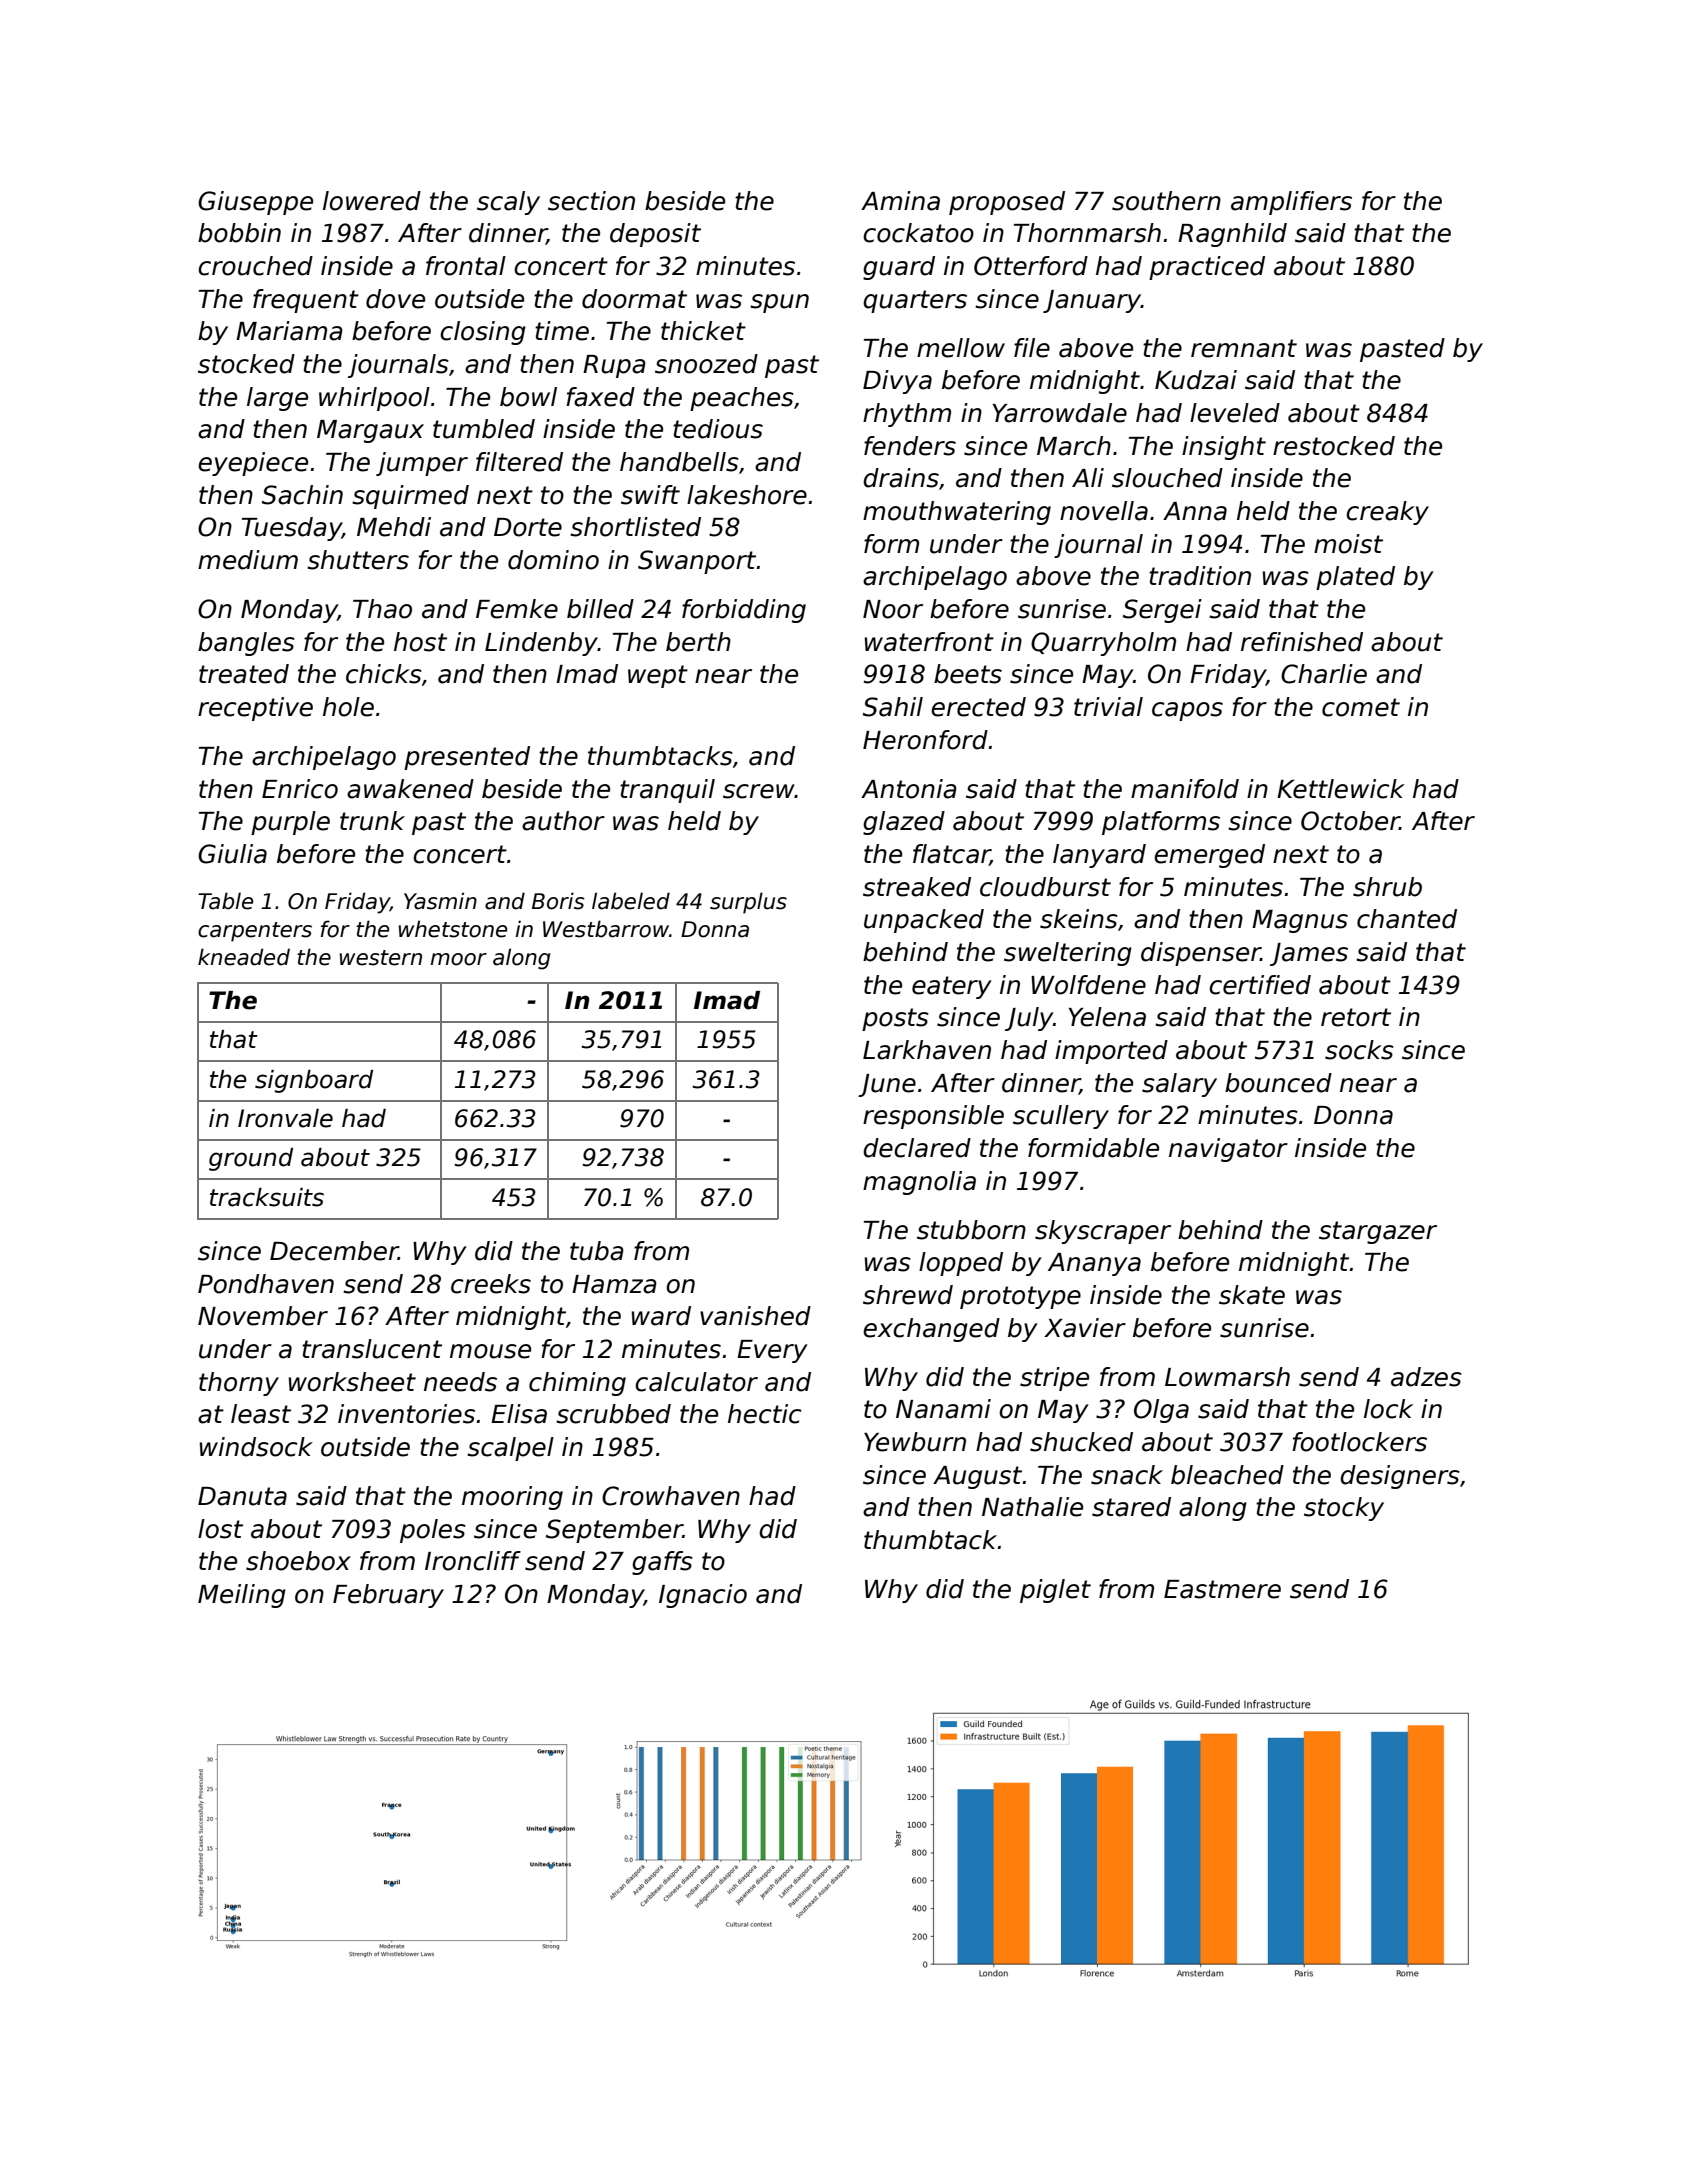 This screenshot has height=2178, width=1683. Describe the element at coordinates (1228, 1150) in the screenshot. I see `navigator` at that location.
